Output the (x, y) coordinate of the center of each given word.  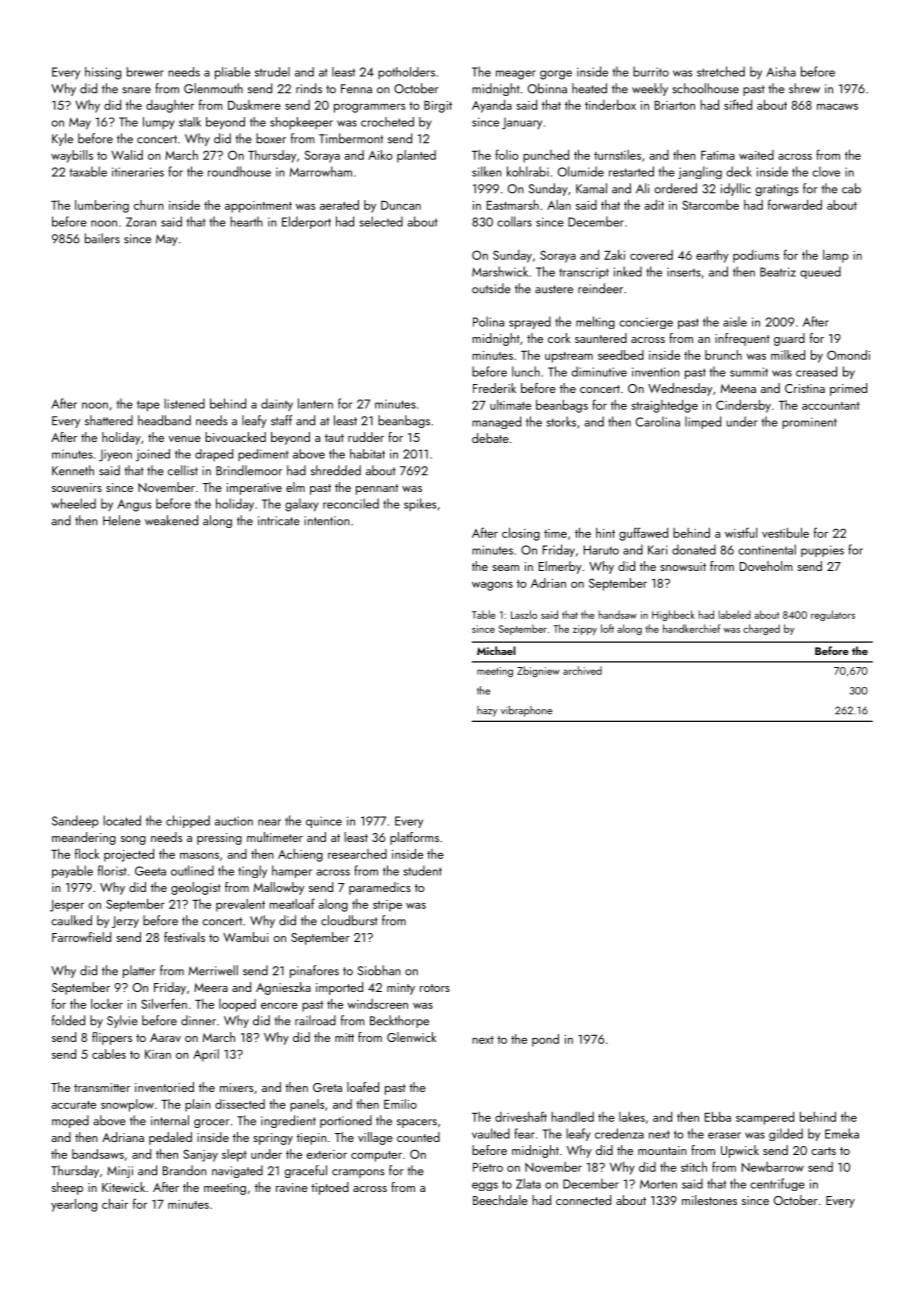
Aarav (165, 1037)
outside (491, 288)
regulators (833, 615)
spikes (420, 504)
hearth (246, 221)
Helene (122, 520)
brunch (723, 355)
